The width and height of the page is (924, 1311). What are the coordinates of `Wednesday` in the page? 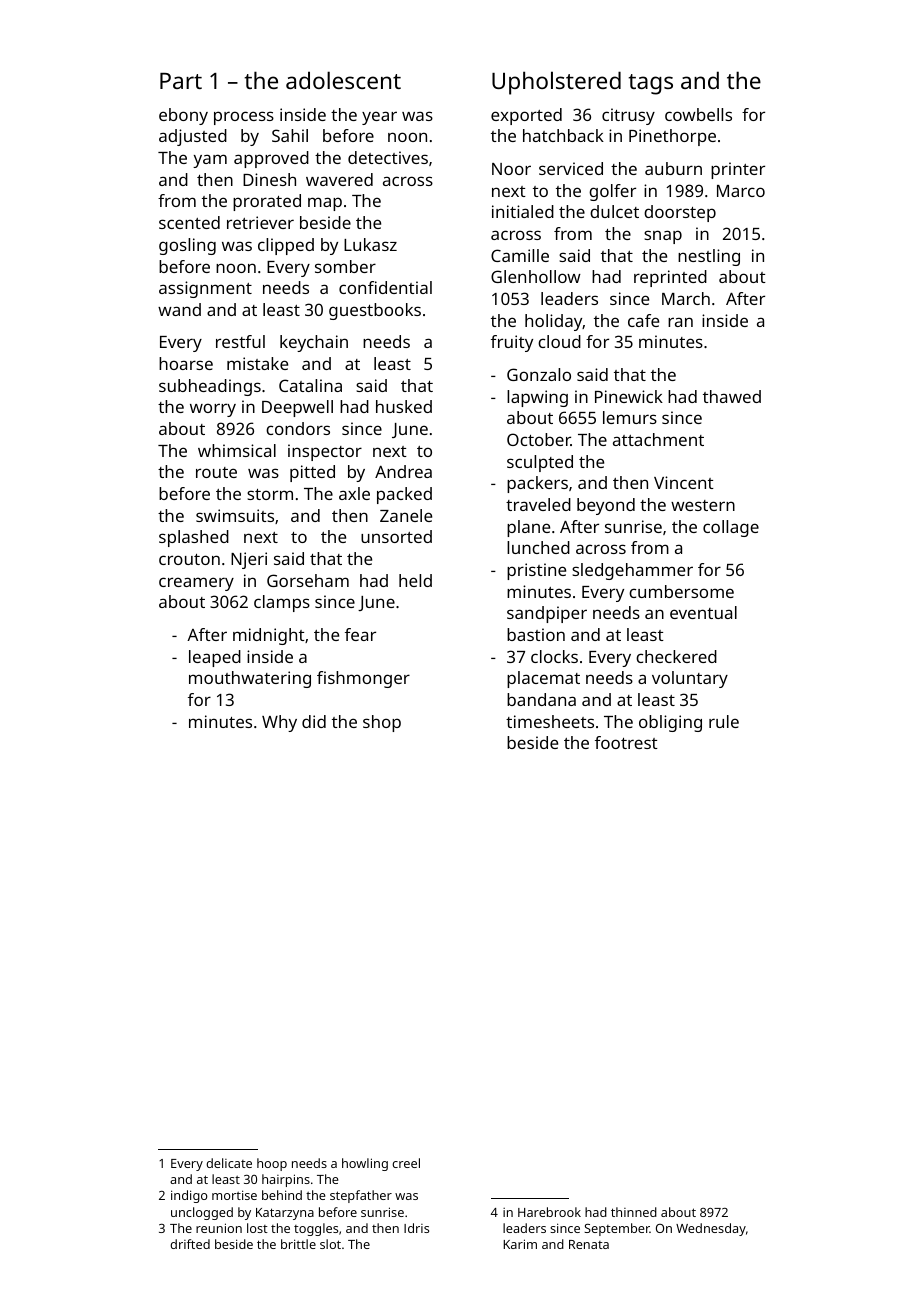 It's located at (711, 1229).
